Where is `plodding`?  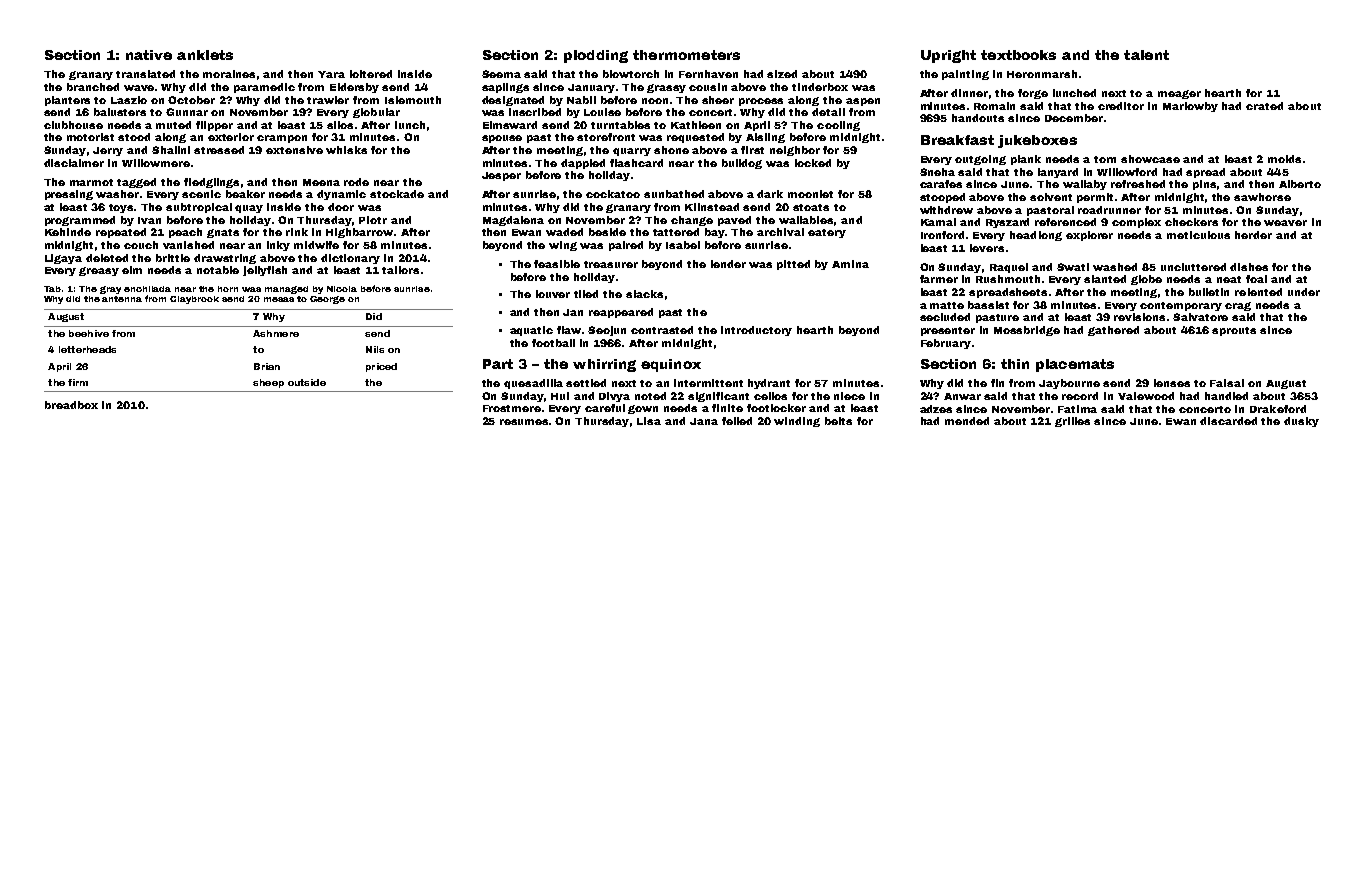 plodding is located at coordinates (596, 56).
